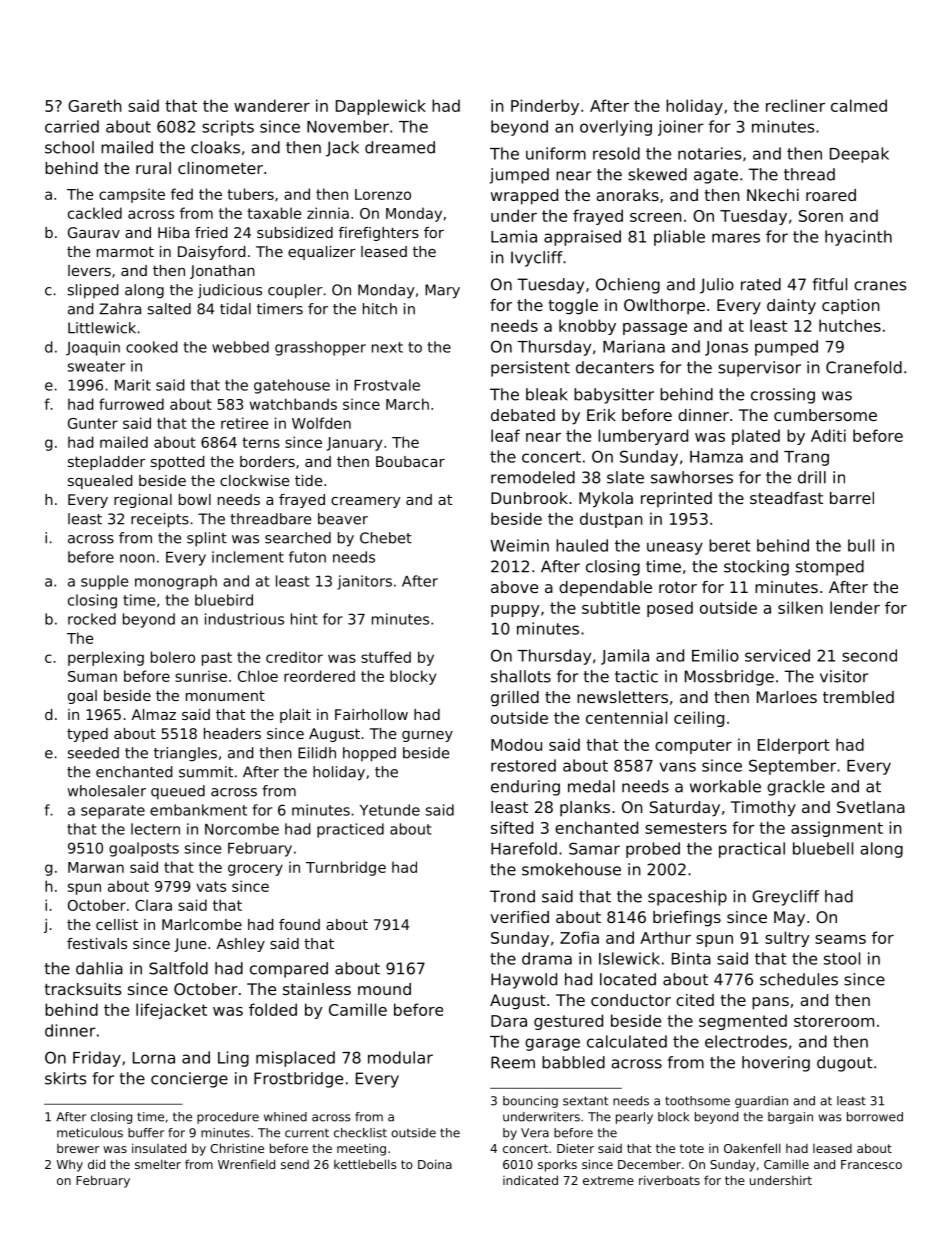 This screenshot has height=1233, width=952. Describe the element at coordinates (95, 105) in the screenshot. I see `Gareth` at that location.
